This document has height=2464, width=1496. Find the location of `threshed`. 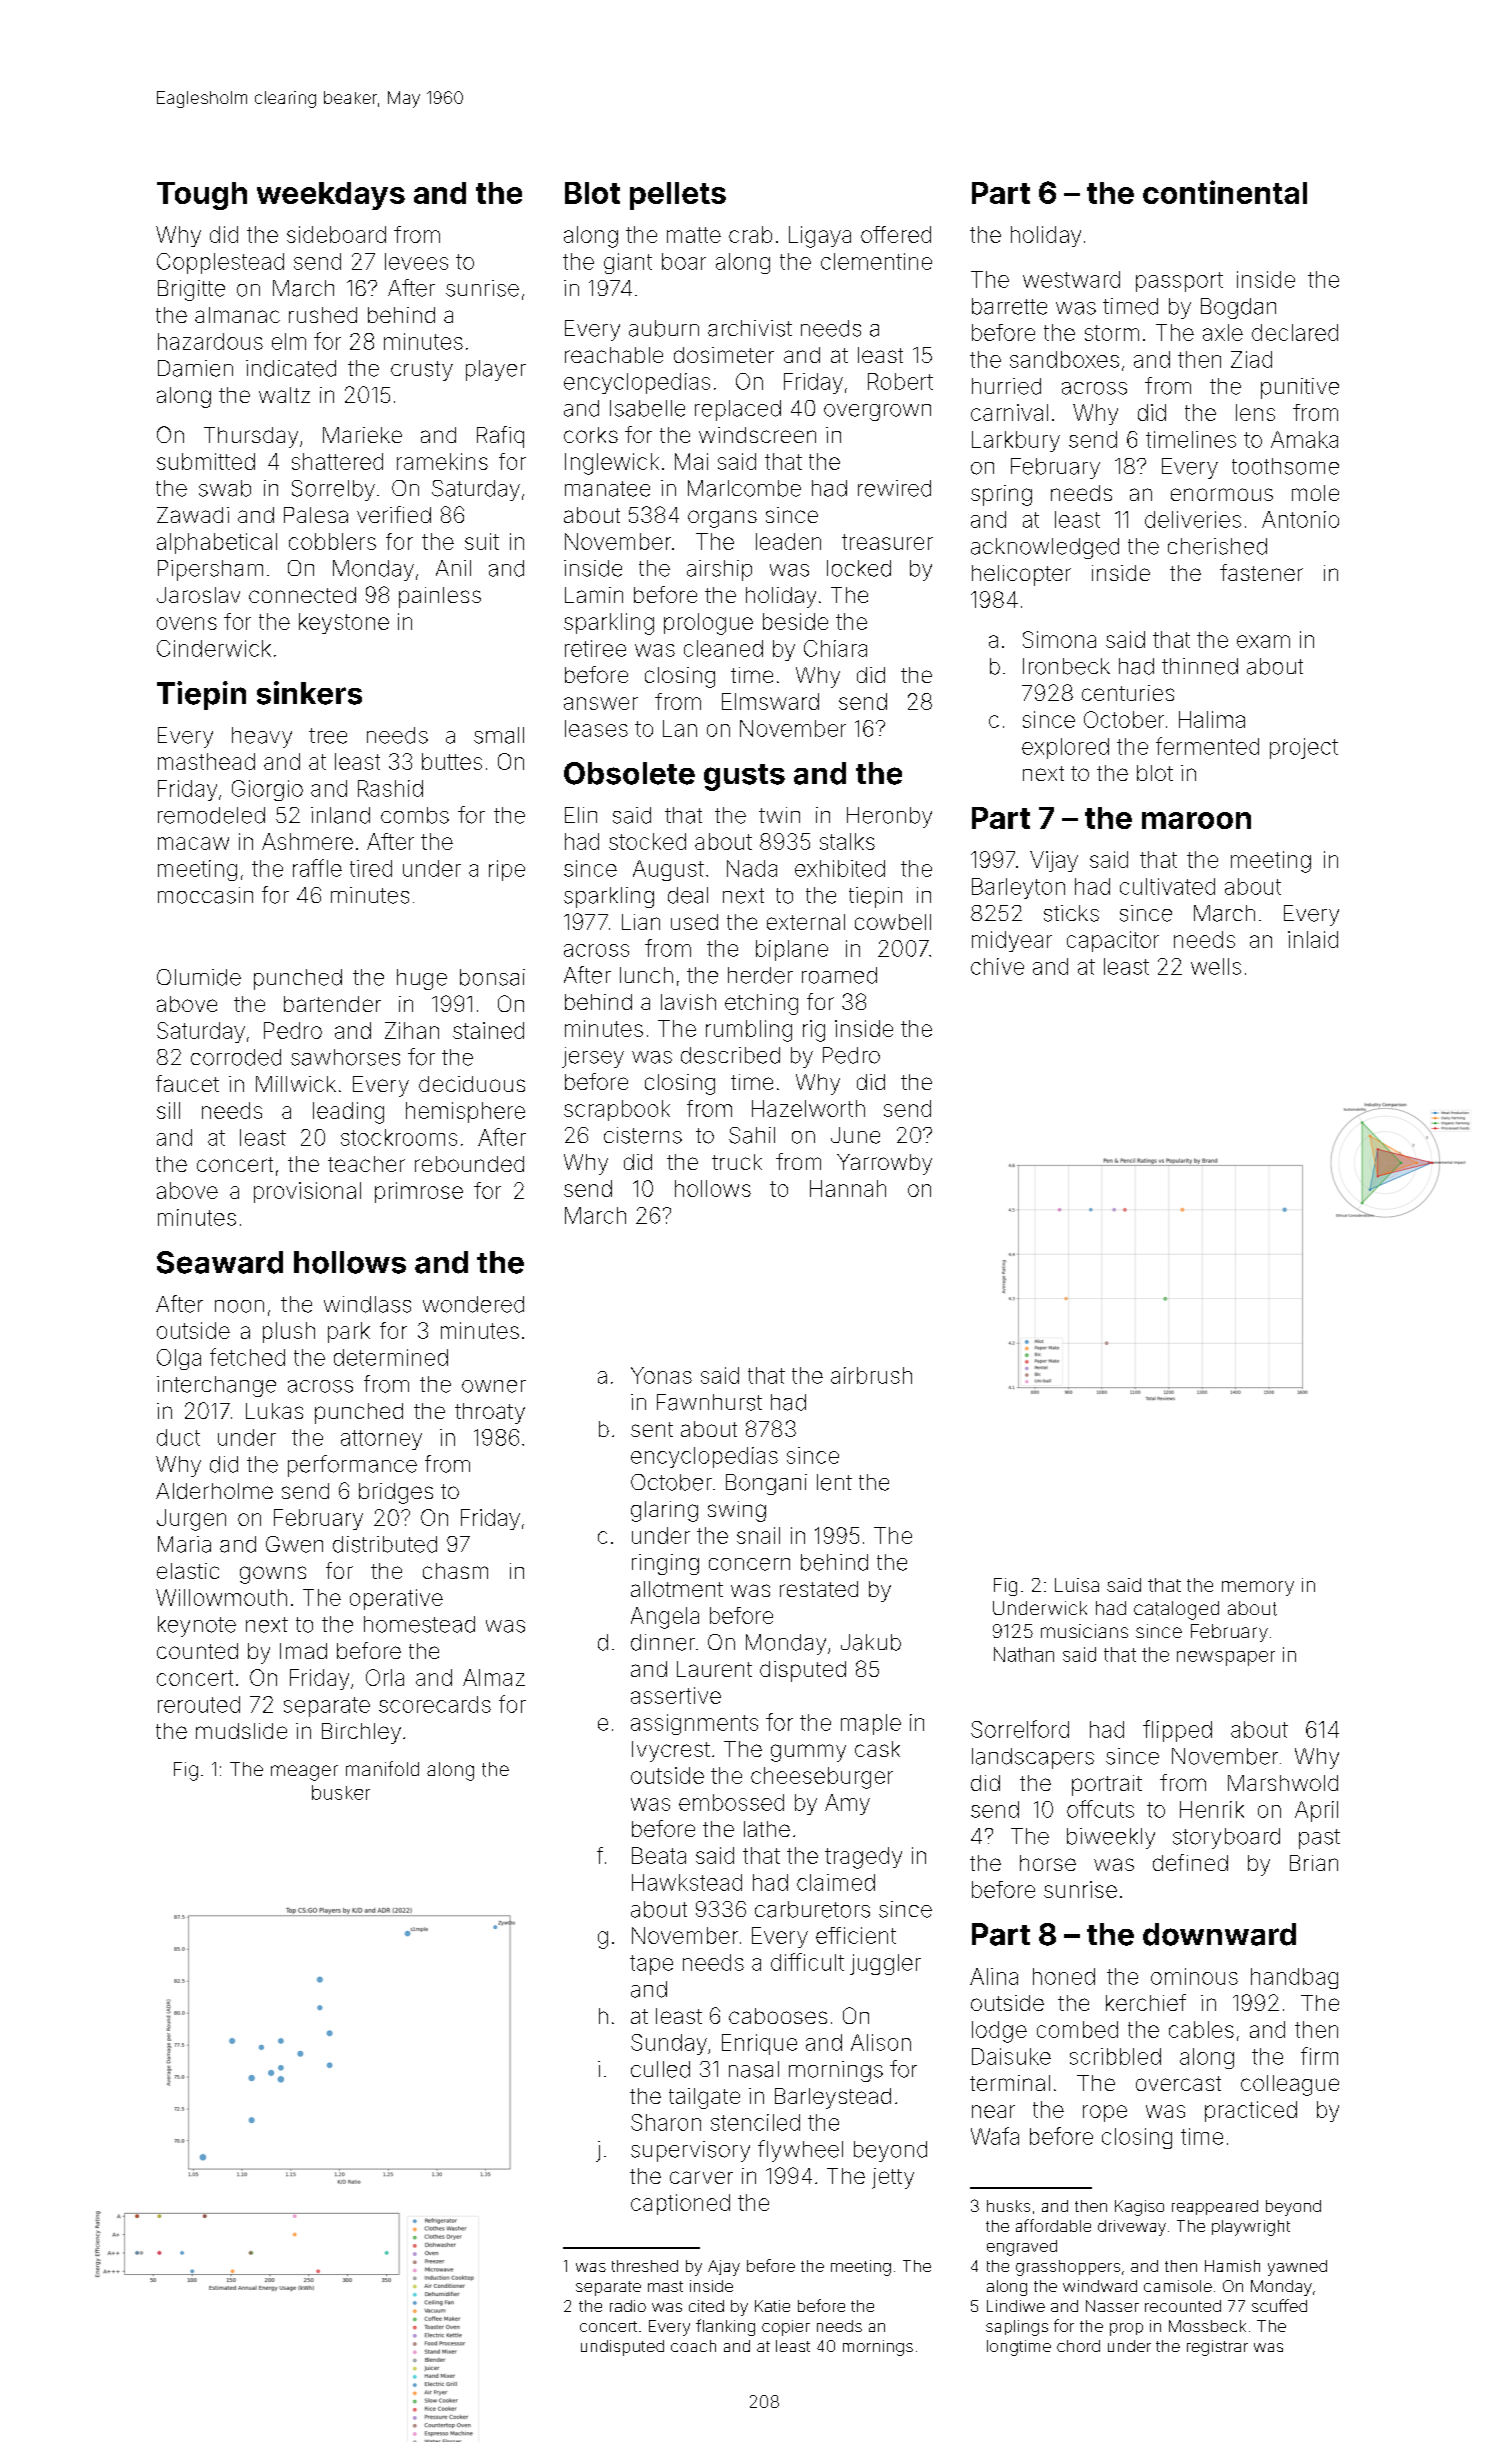

threshed is located at coordinates (645, 2266).
